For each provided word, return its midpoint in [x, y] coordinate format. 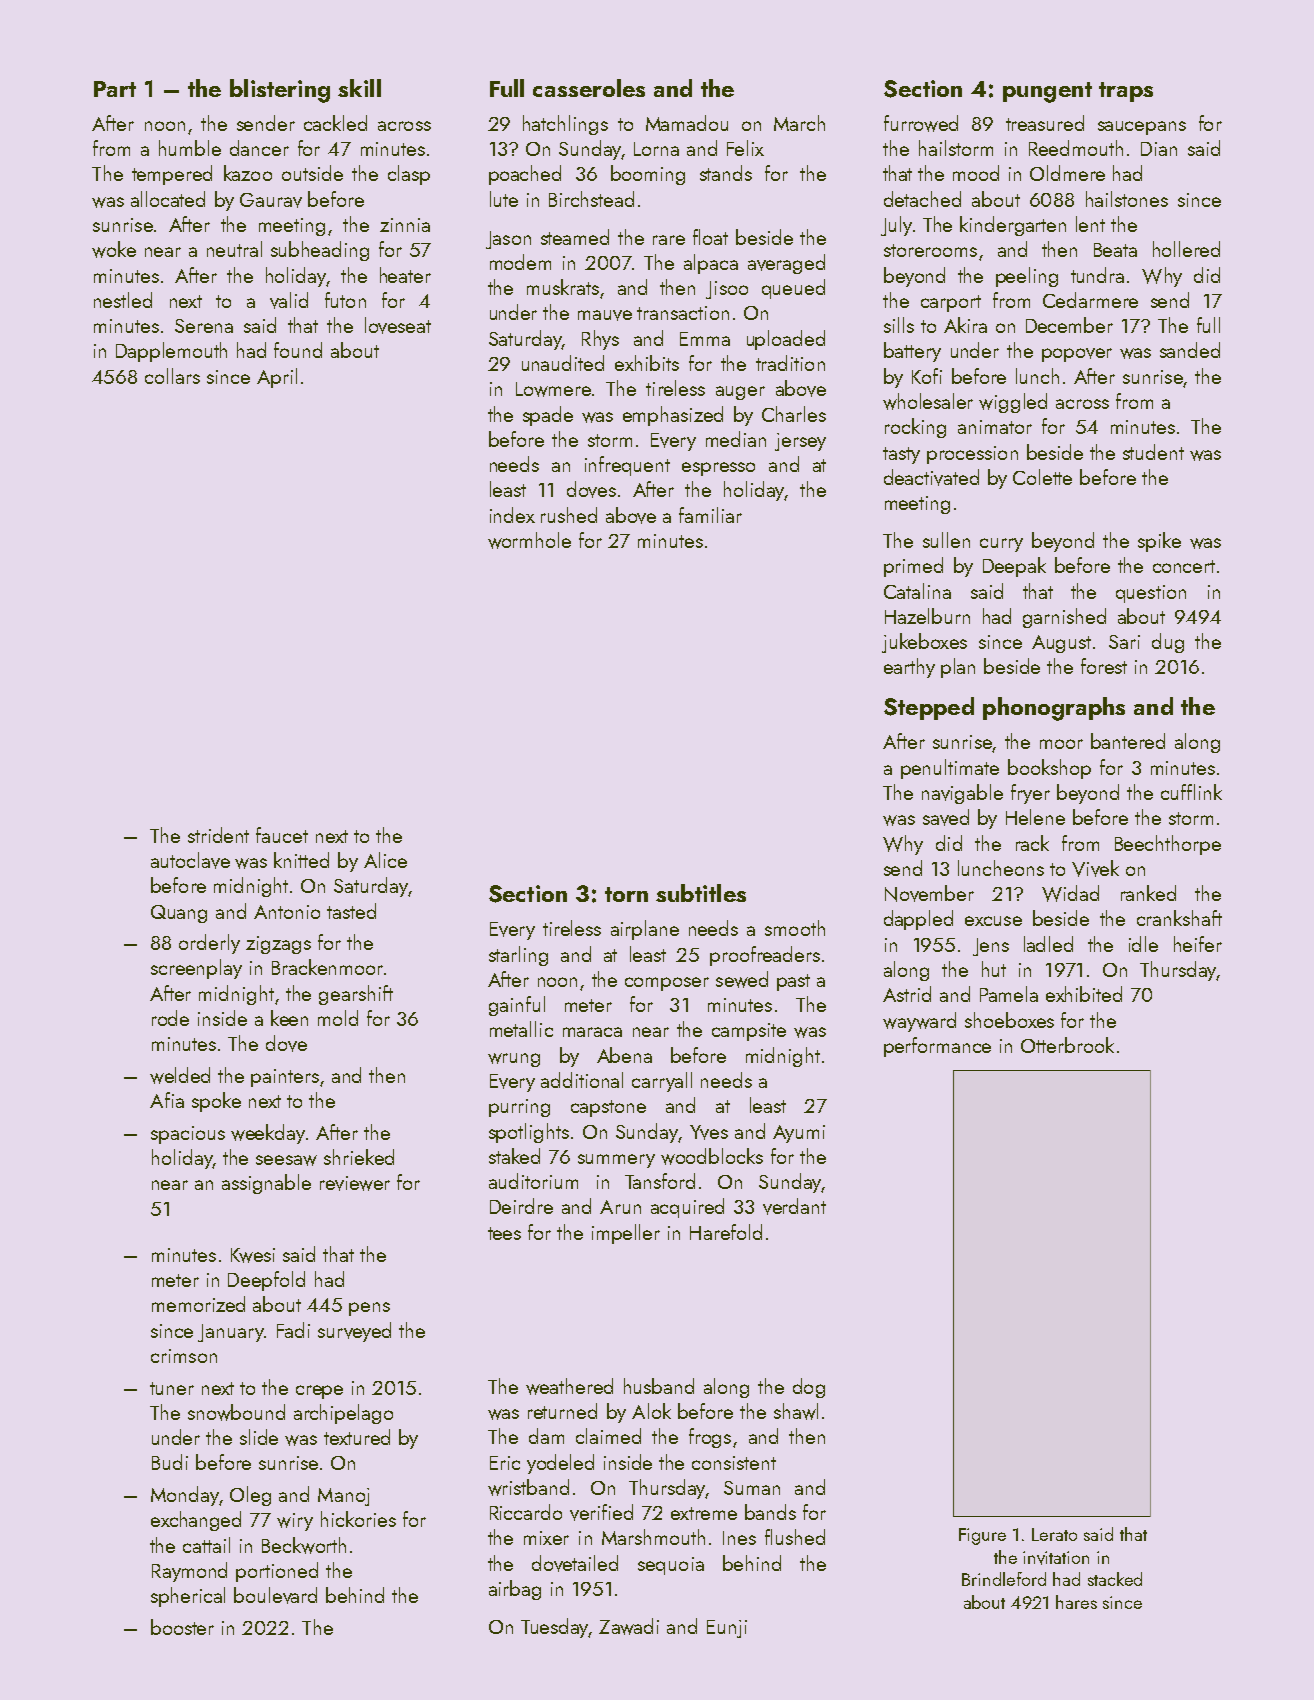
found [298, 350]
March [799, 123]
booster [182, 1627]
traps [1126, 92]
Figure [982, 1536]
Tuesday [554, 1628]
